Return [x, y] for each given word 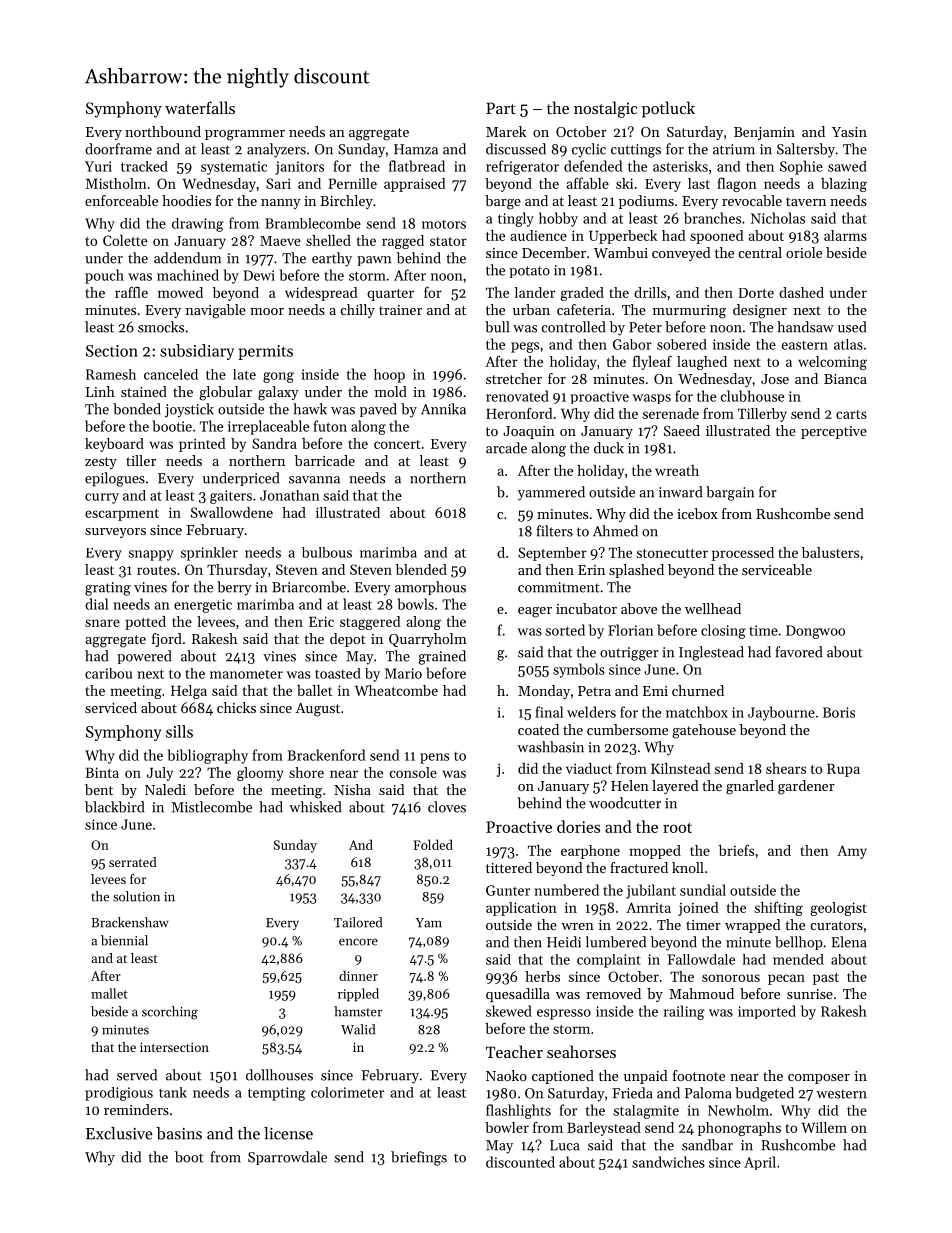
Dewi [259, 275]
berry [234, 588]
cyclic [589, 150]
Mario [403, 673]
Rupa [843, 770]
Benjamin [764, 133]
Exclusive [119, 1133]
